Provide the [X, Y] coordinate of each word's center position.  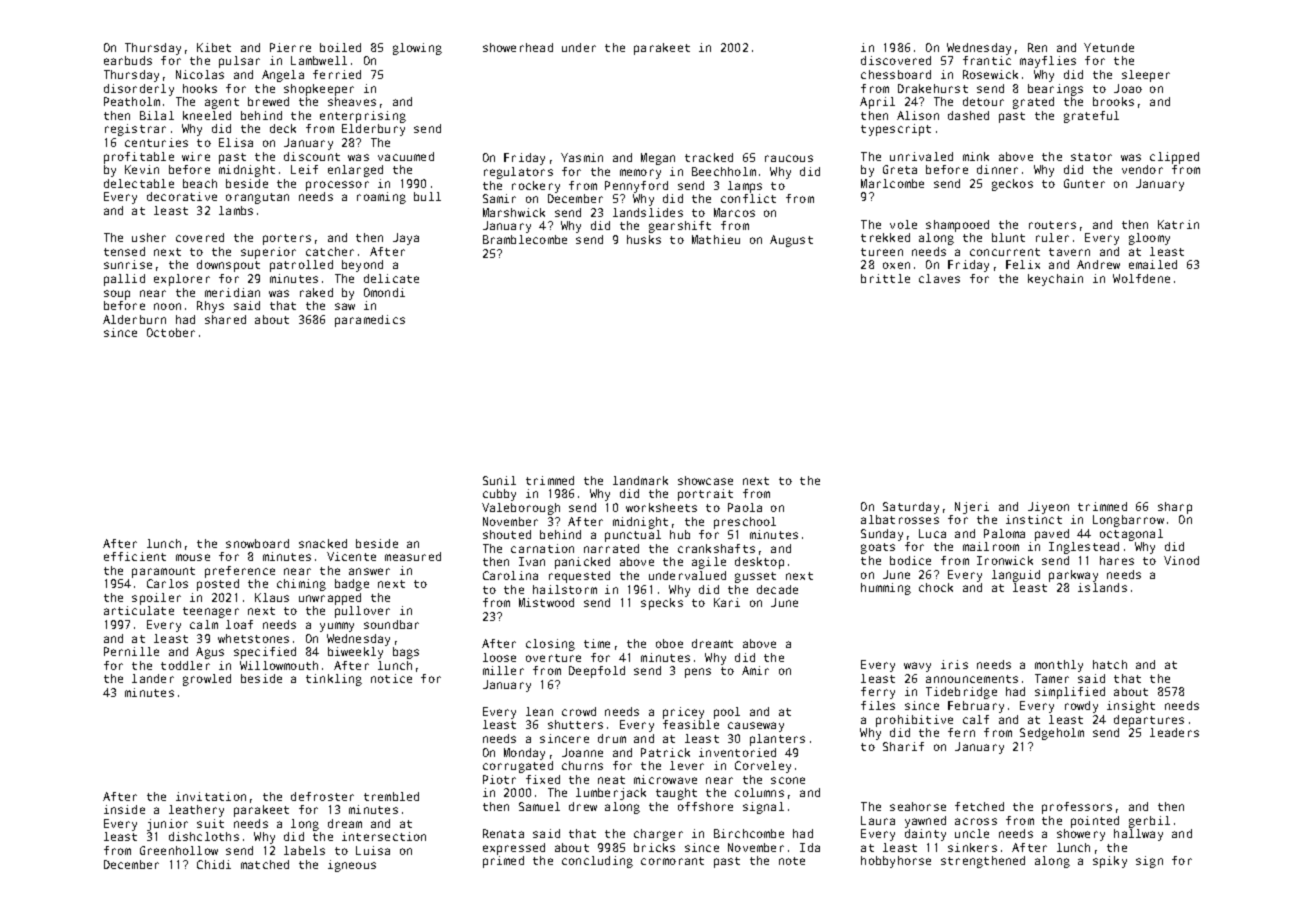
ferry [878, 693]
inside [124, 809]
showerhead [518, 47]
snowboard [257, 543]
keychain [1055, 280]
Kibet [214, 47]
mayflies [1048, 62]
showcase [705, 480]
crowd [579, 711]
